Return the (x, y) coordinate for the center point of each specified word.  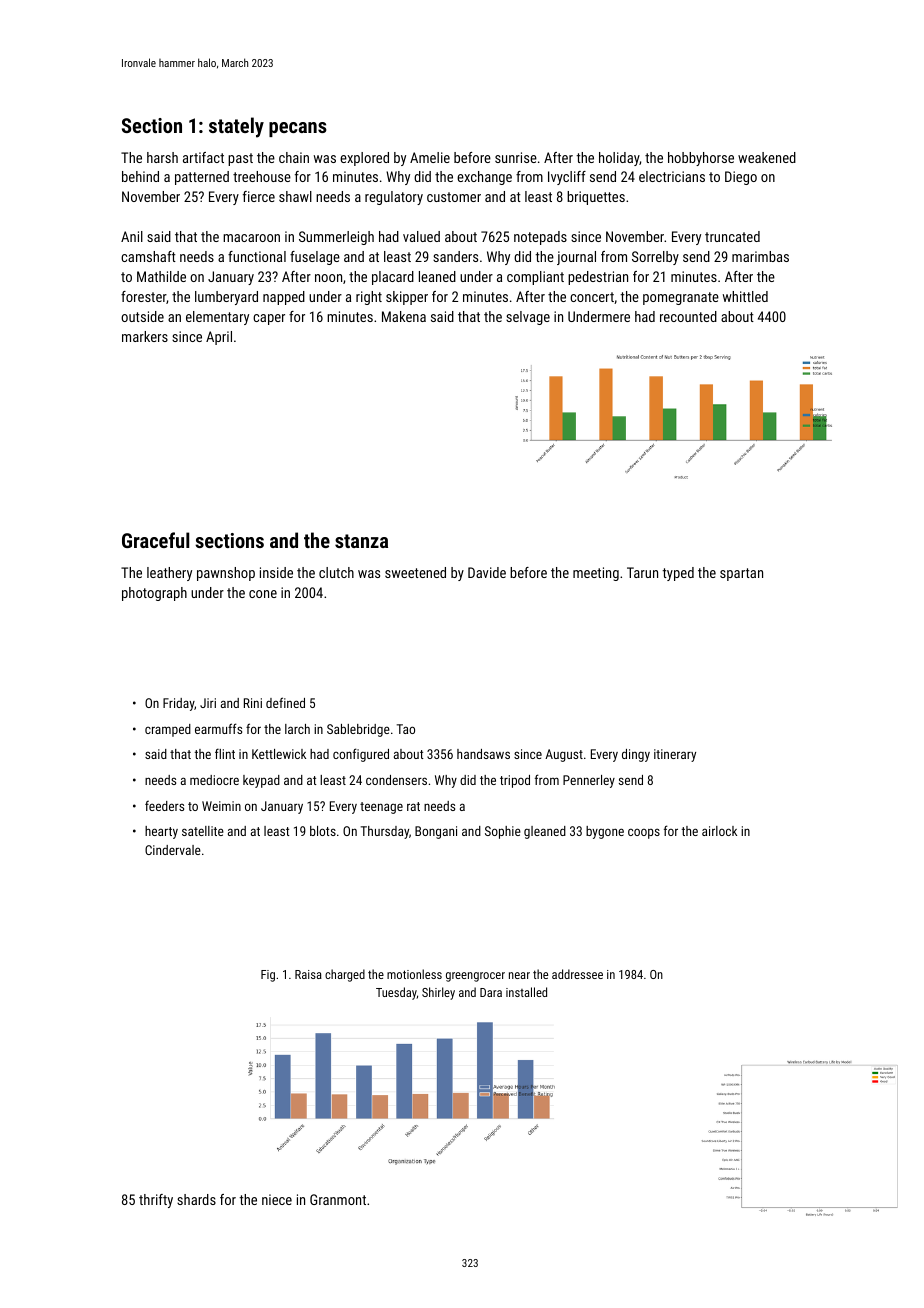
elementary (217, 318)
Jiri (208, 703)
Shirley (438, 993)
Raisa (308, 974)
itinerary (675, 755)
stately (236, 127)
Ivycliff (567, 178)
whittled (745, 296)
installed (526, 992)
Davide (487, 572)
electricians (672, 176)
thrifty (156, 1201)
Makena (404, 316)
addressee (577, 974)
